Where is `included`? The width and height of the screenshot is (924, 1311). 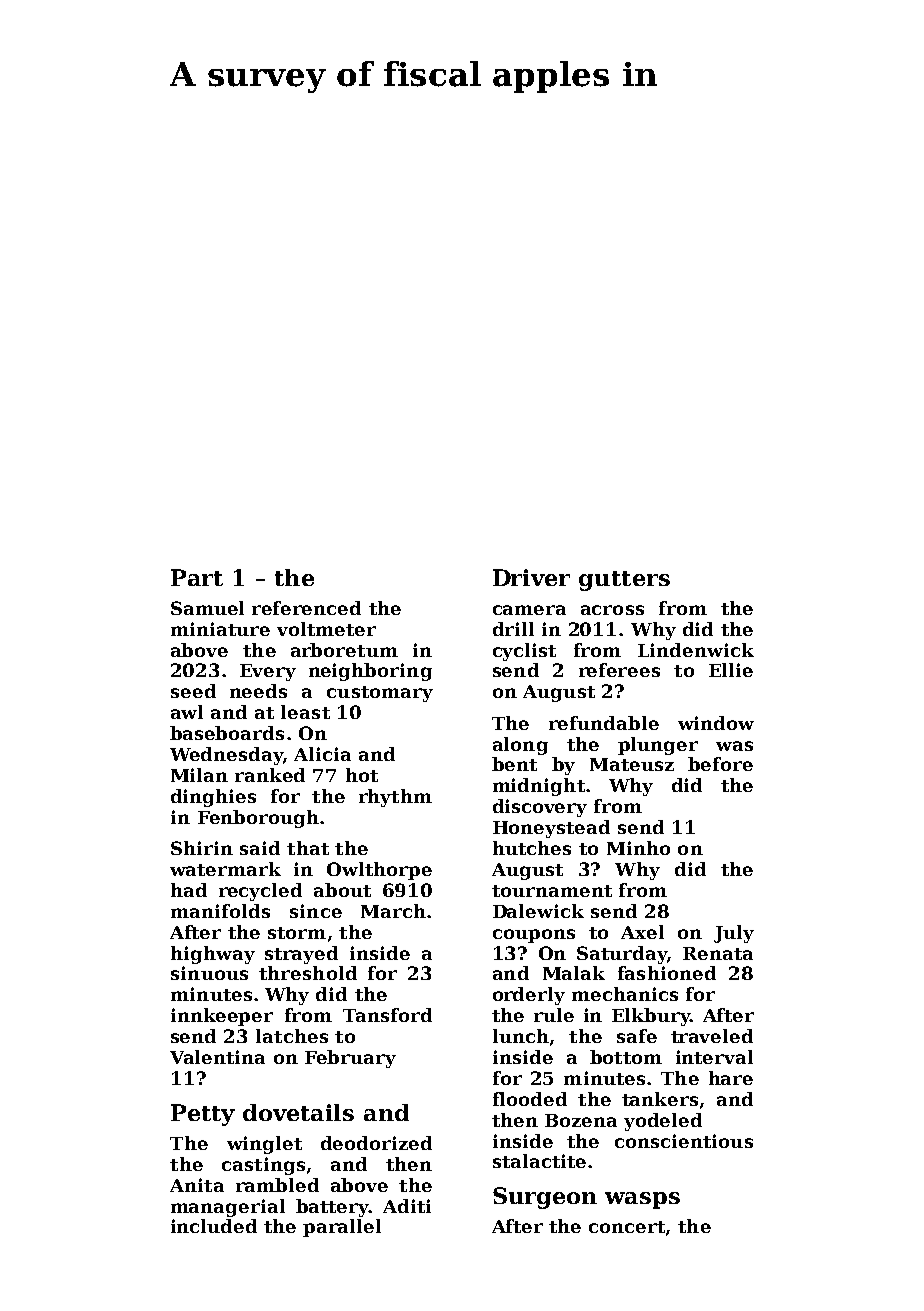
included is located at coordinates (214, 1226).
